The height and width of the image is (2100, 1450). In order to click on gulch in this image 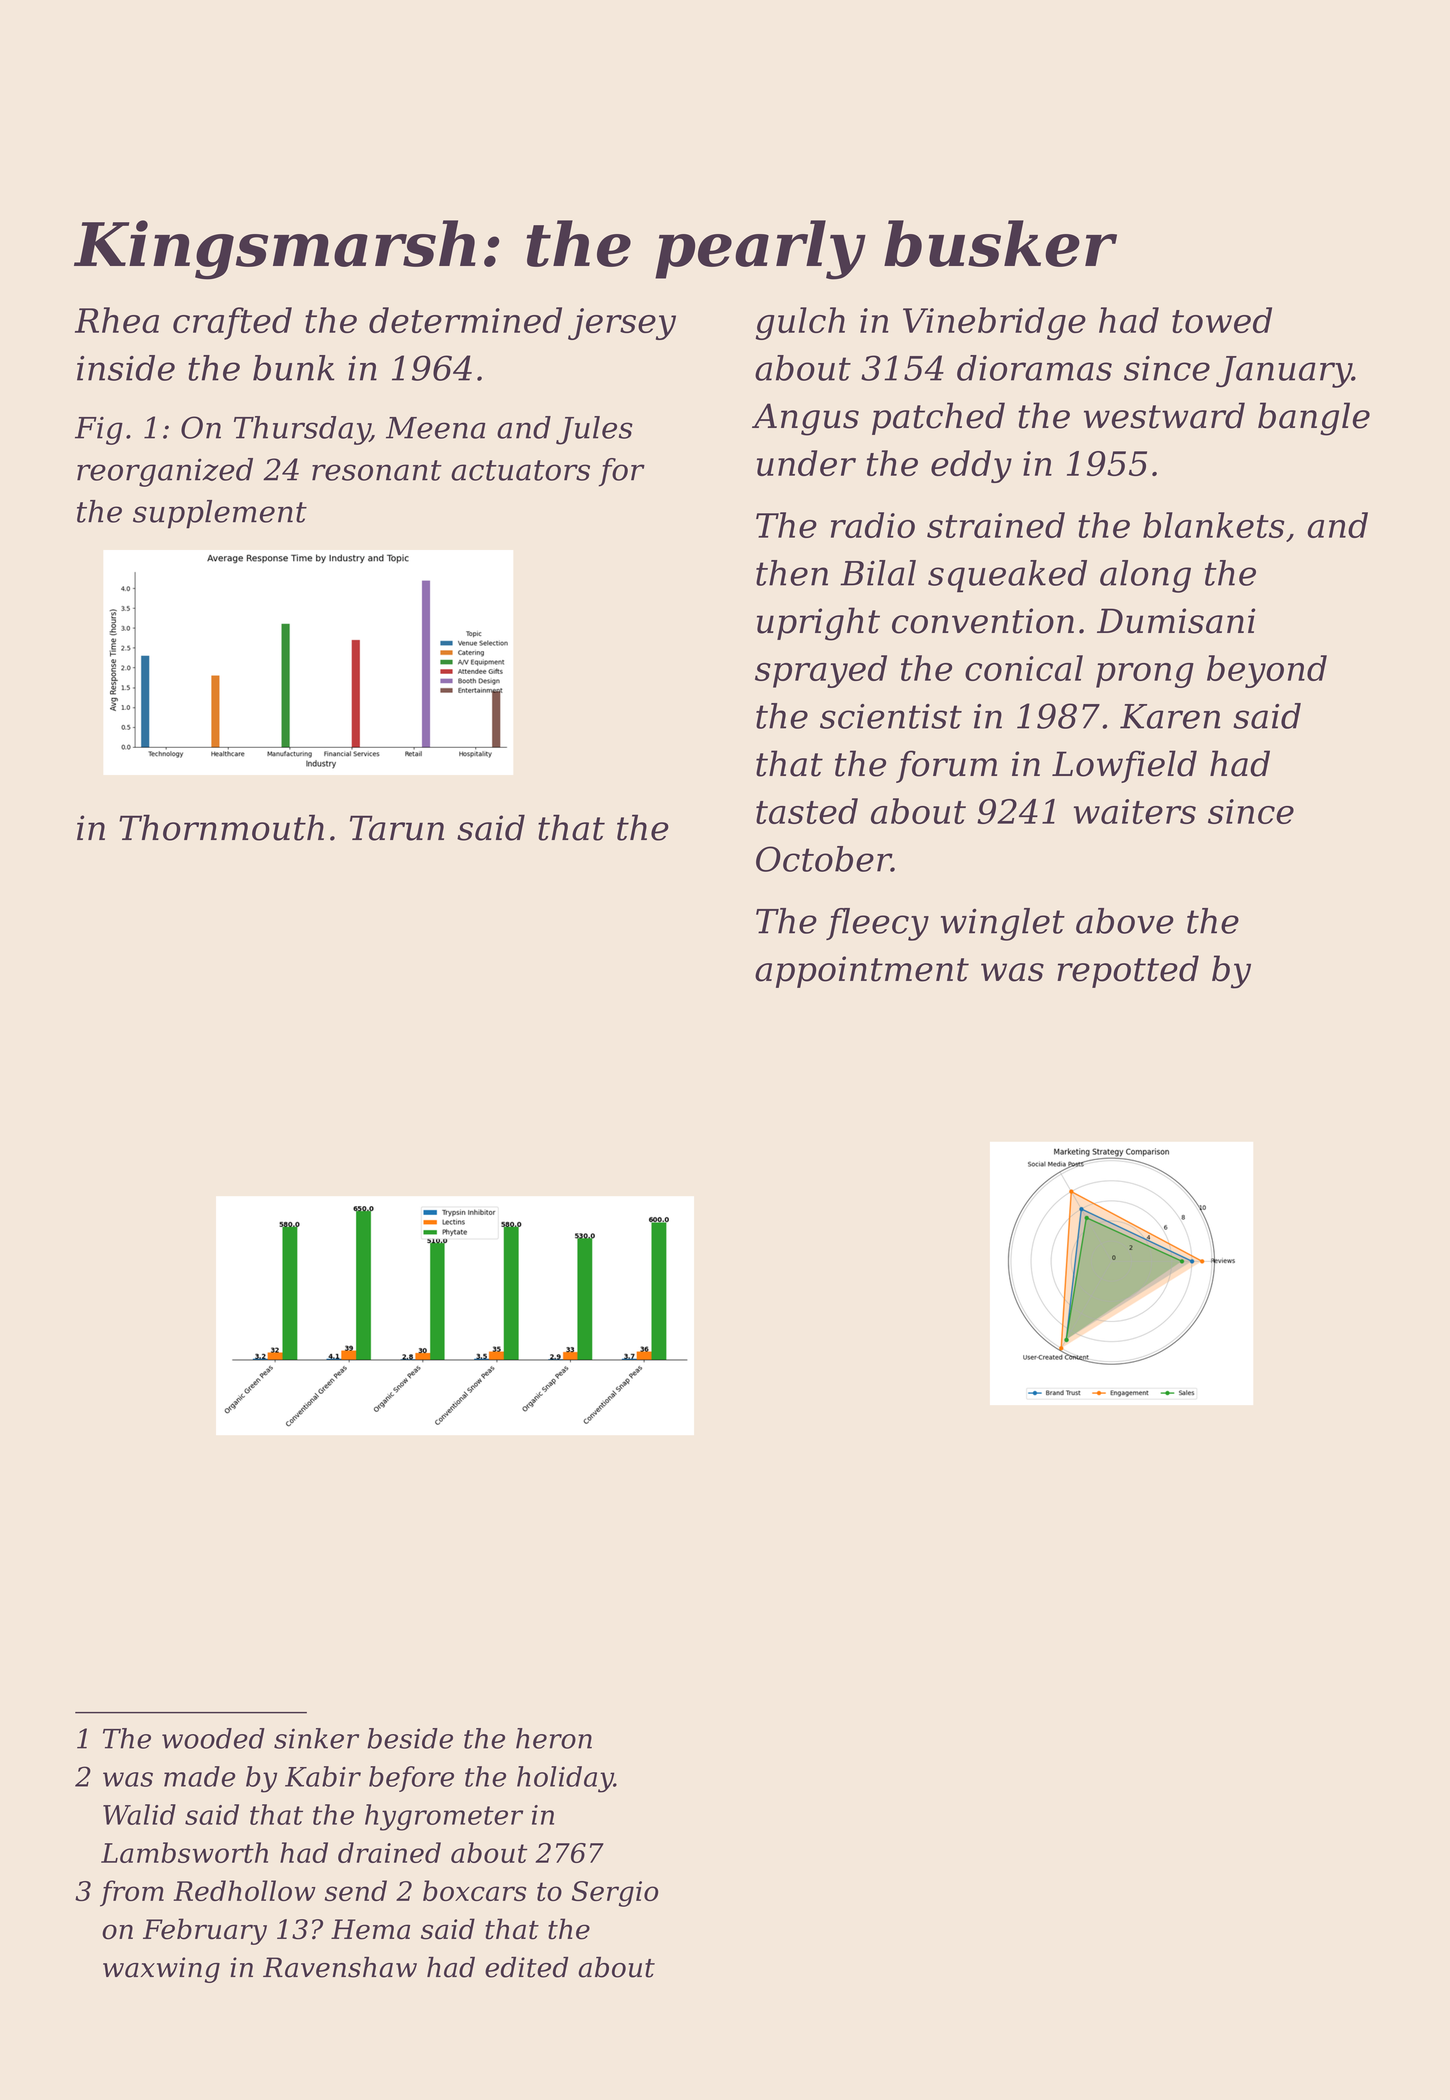, I will do `click(800, 323)`.
